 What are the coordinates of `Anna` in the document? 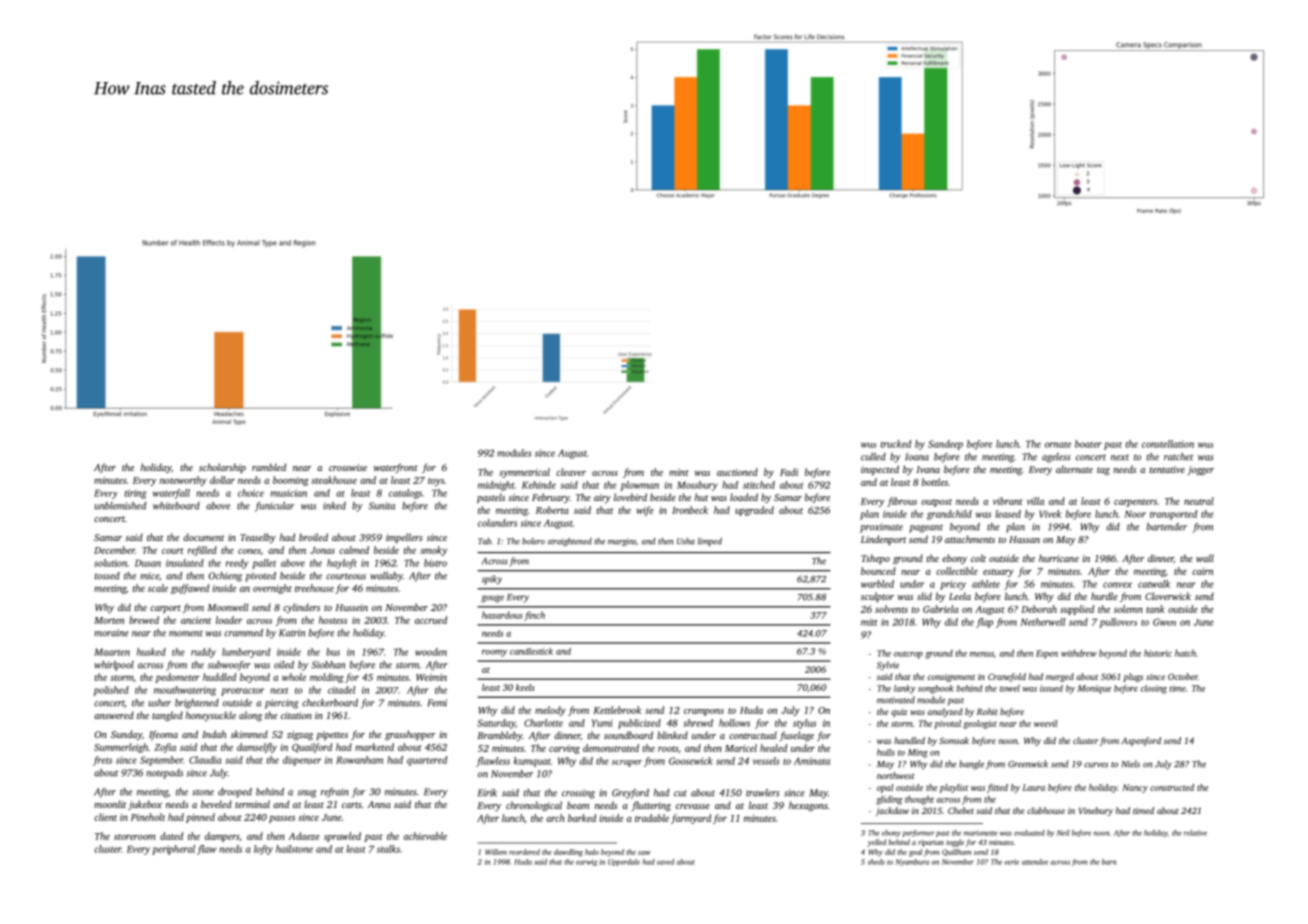 It's located at (379, 804).
